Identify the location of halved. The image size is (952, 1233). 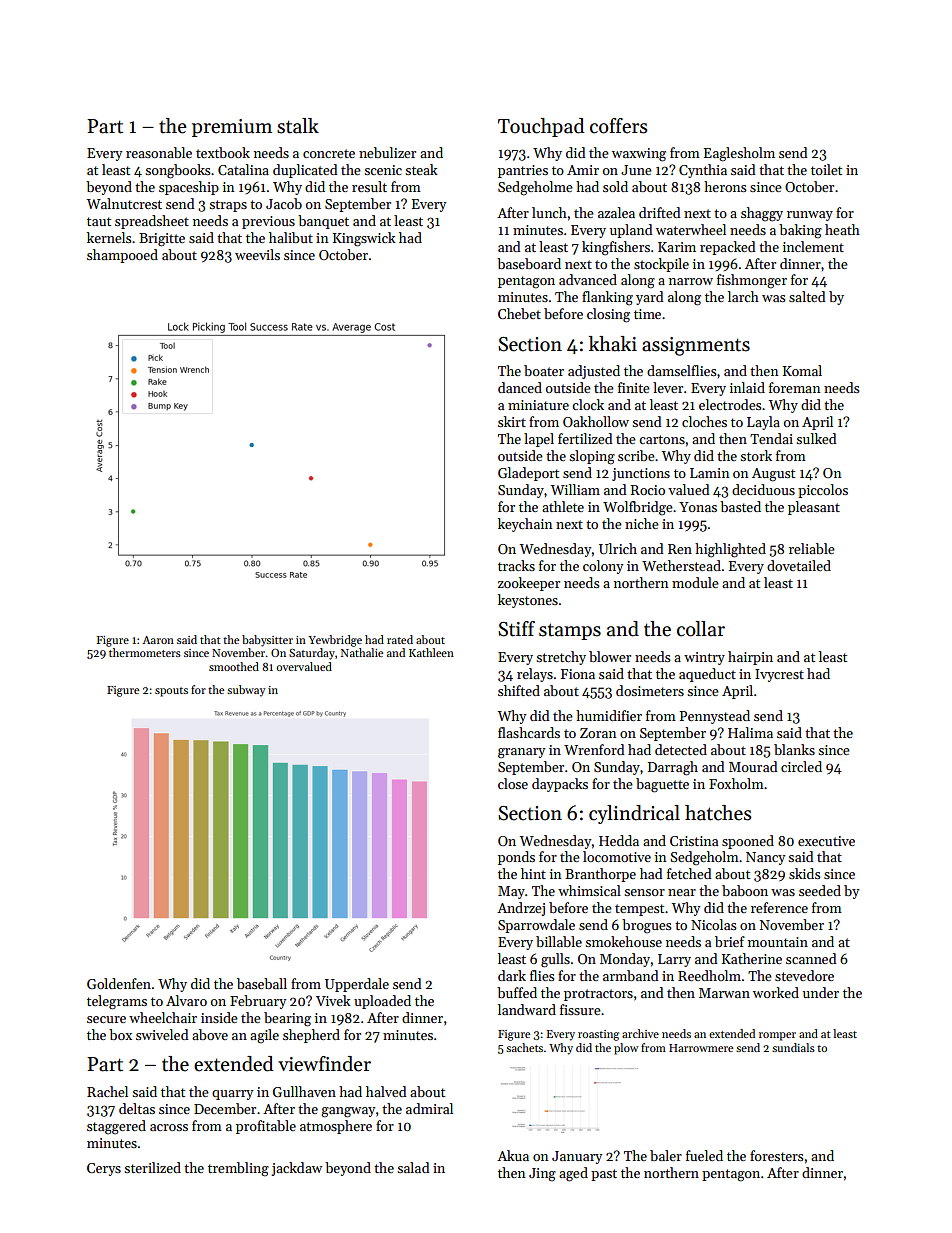
(386, 1091).
